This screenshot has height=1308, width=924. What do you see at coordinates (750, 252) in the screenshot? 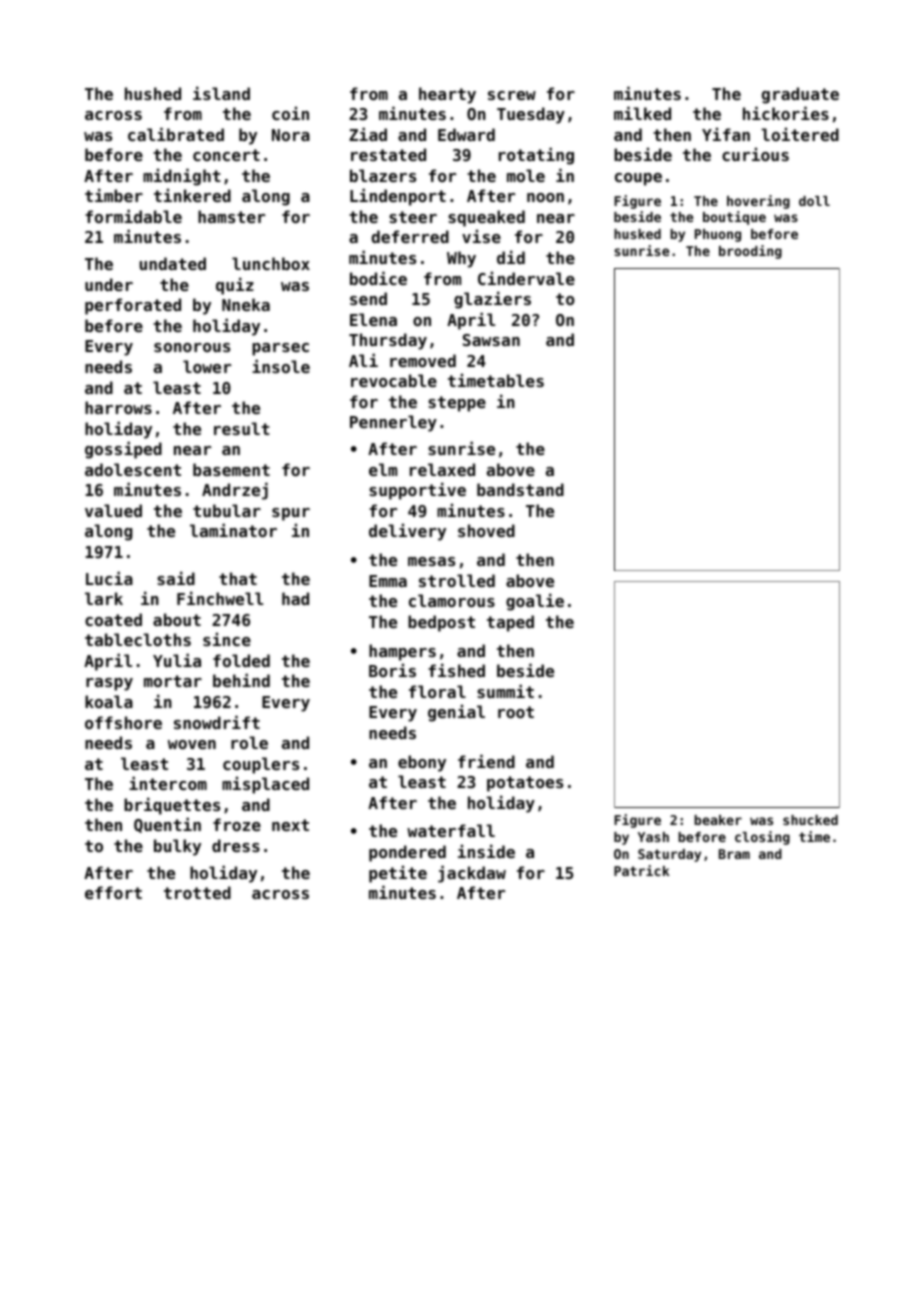
I see `brooding` at bounding box center [750, 252].
